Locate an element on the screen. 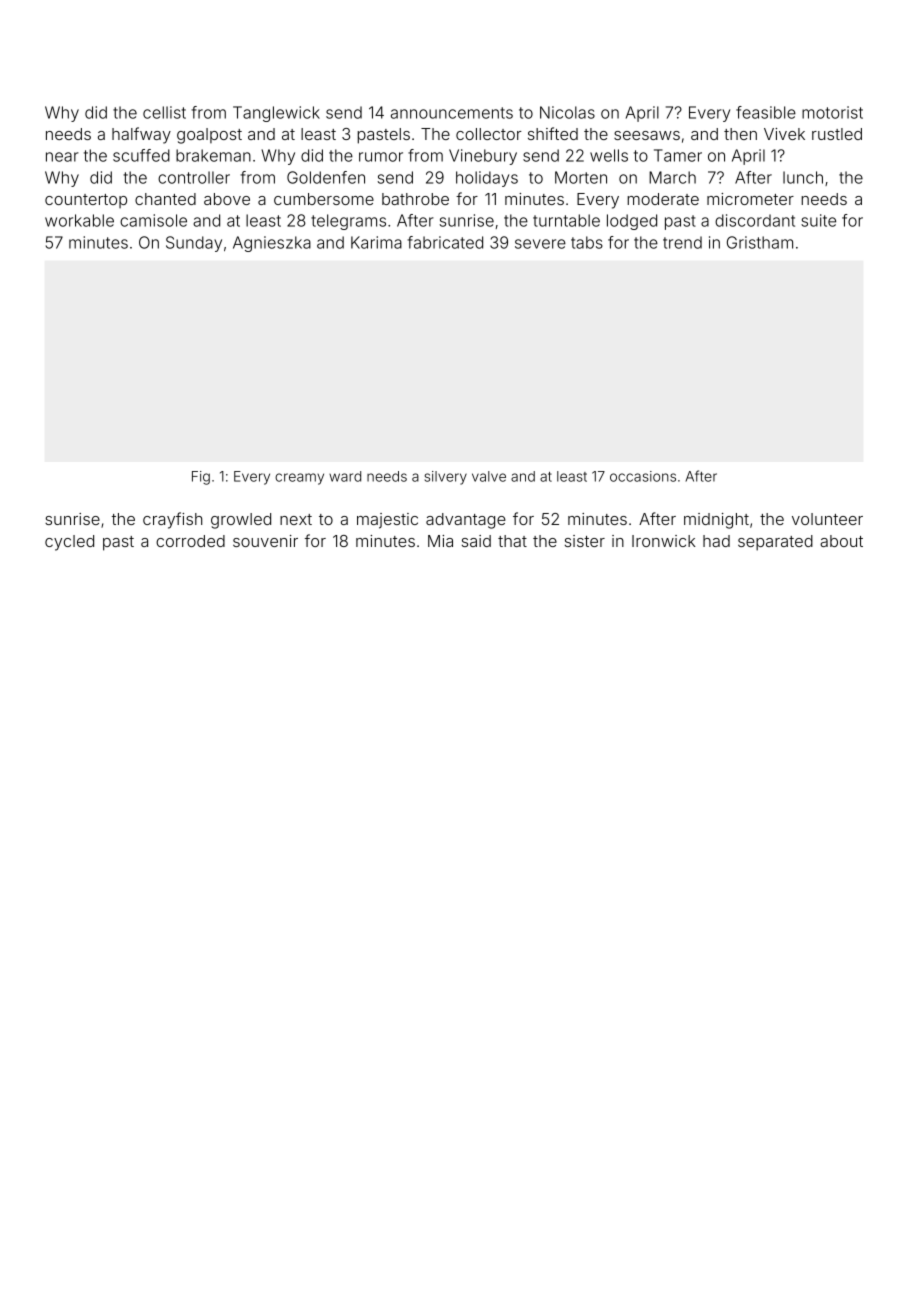 The width and height of the screenshot is (908, 1316). Agnieszka is located at coordinates (272, 244).
